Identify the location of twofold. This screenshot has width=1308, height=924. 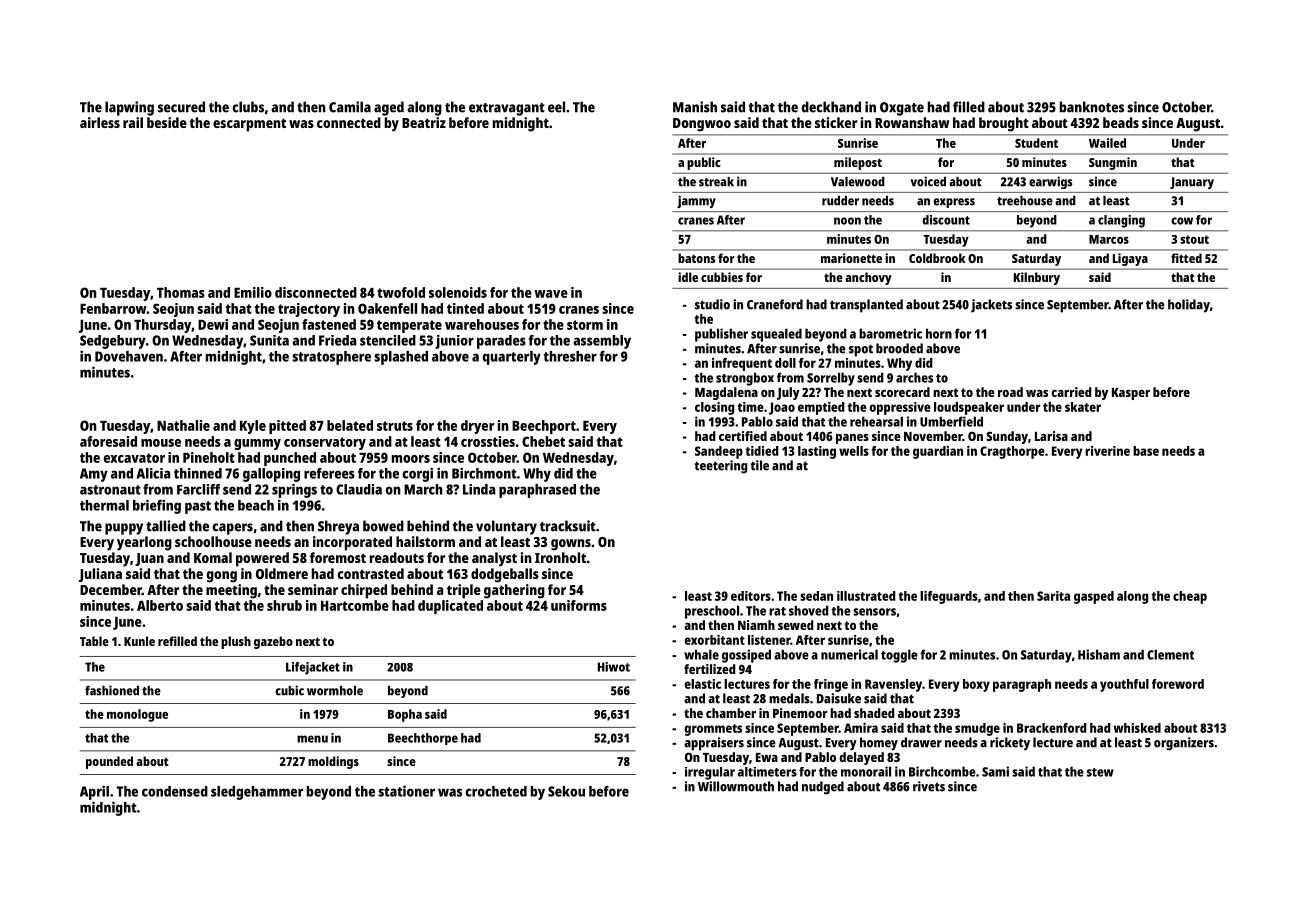
(401, 292).
